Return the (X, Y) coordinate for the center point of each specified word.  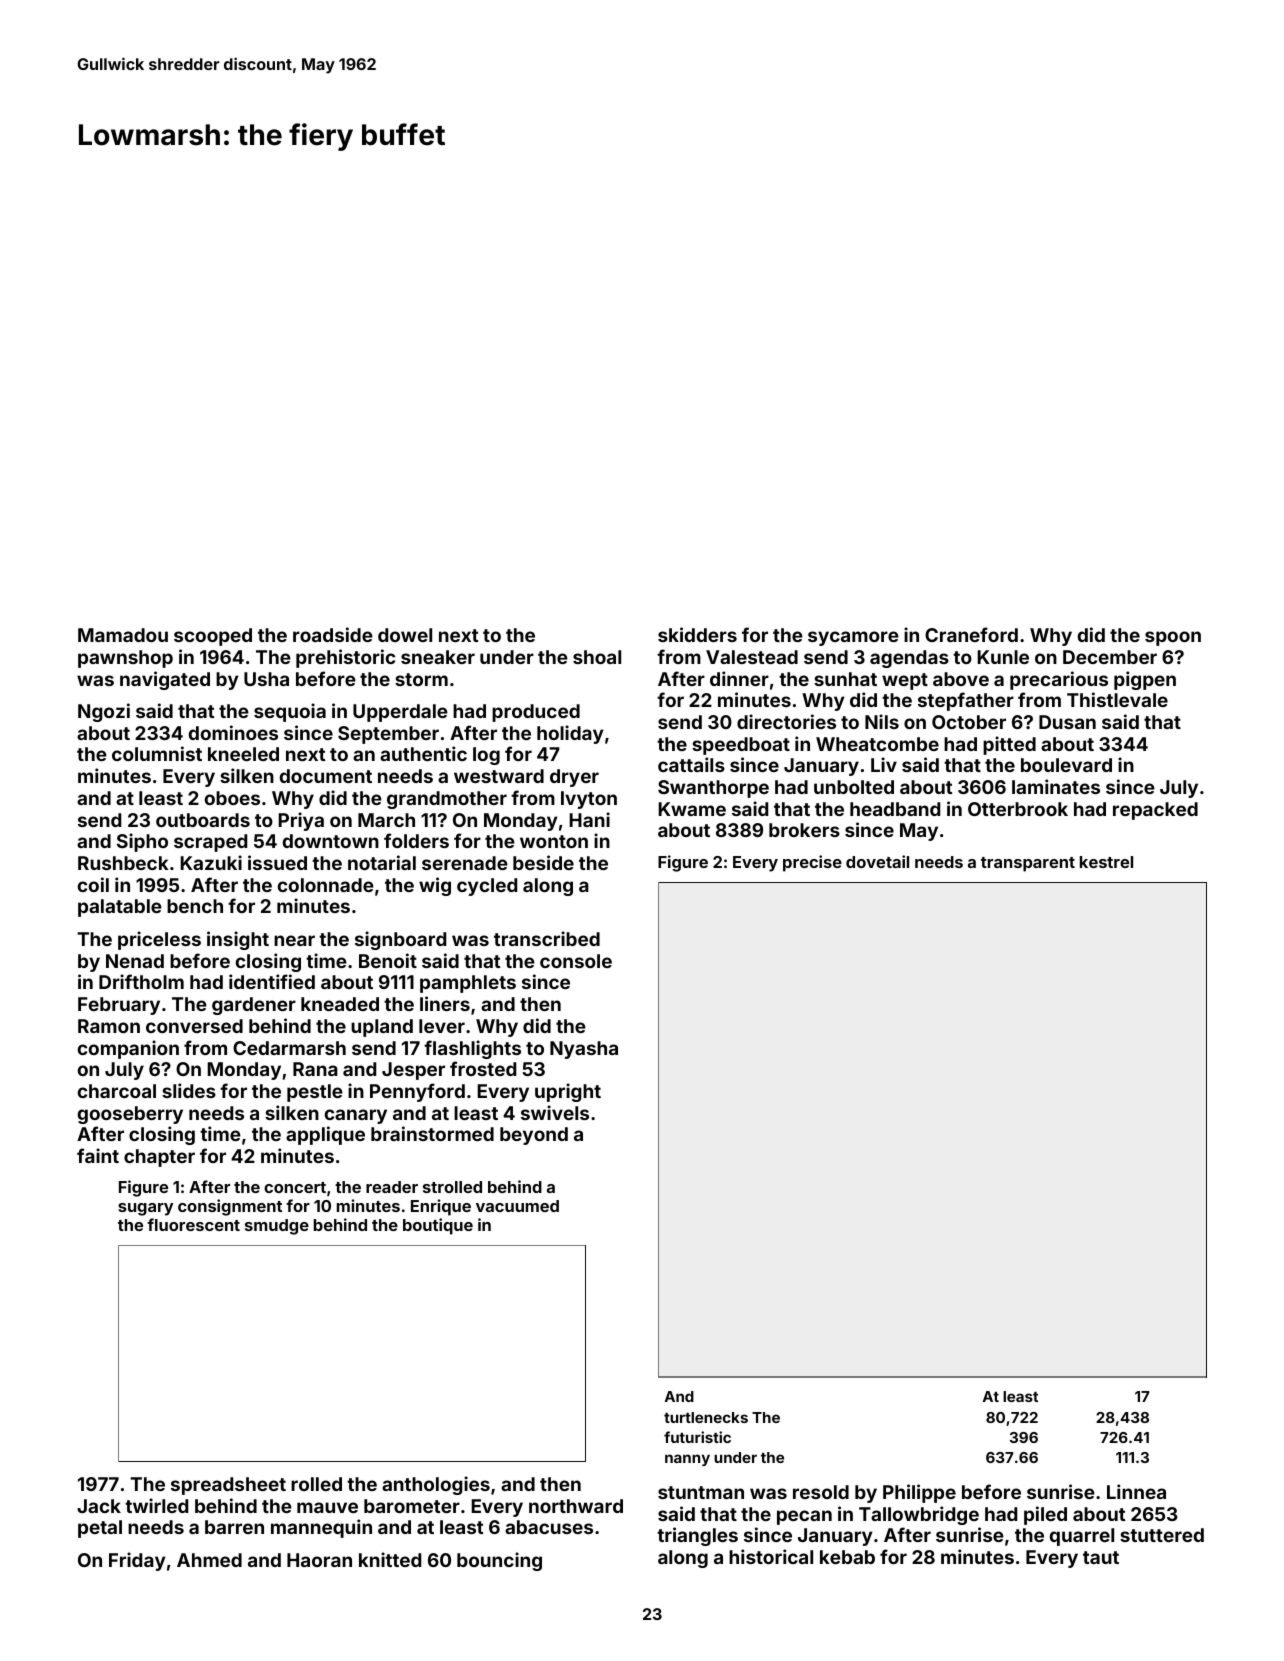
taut (1101, 1557)
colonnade (326, 885)
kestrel (1106, 862)
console (576, 961)
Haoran (319, 1560)
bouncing (499, 1561)
